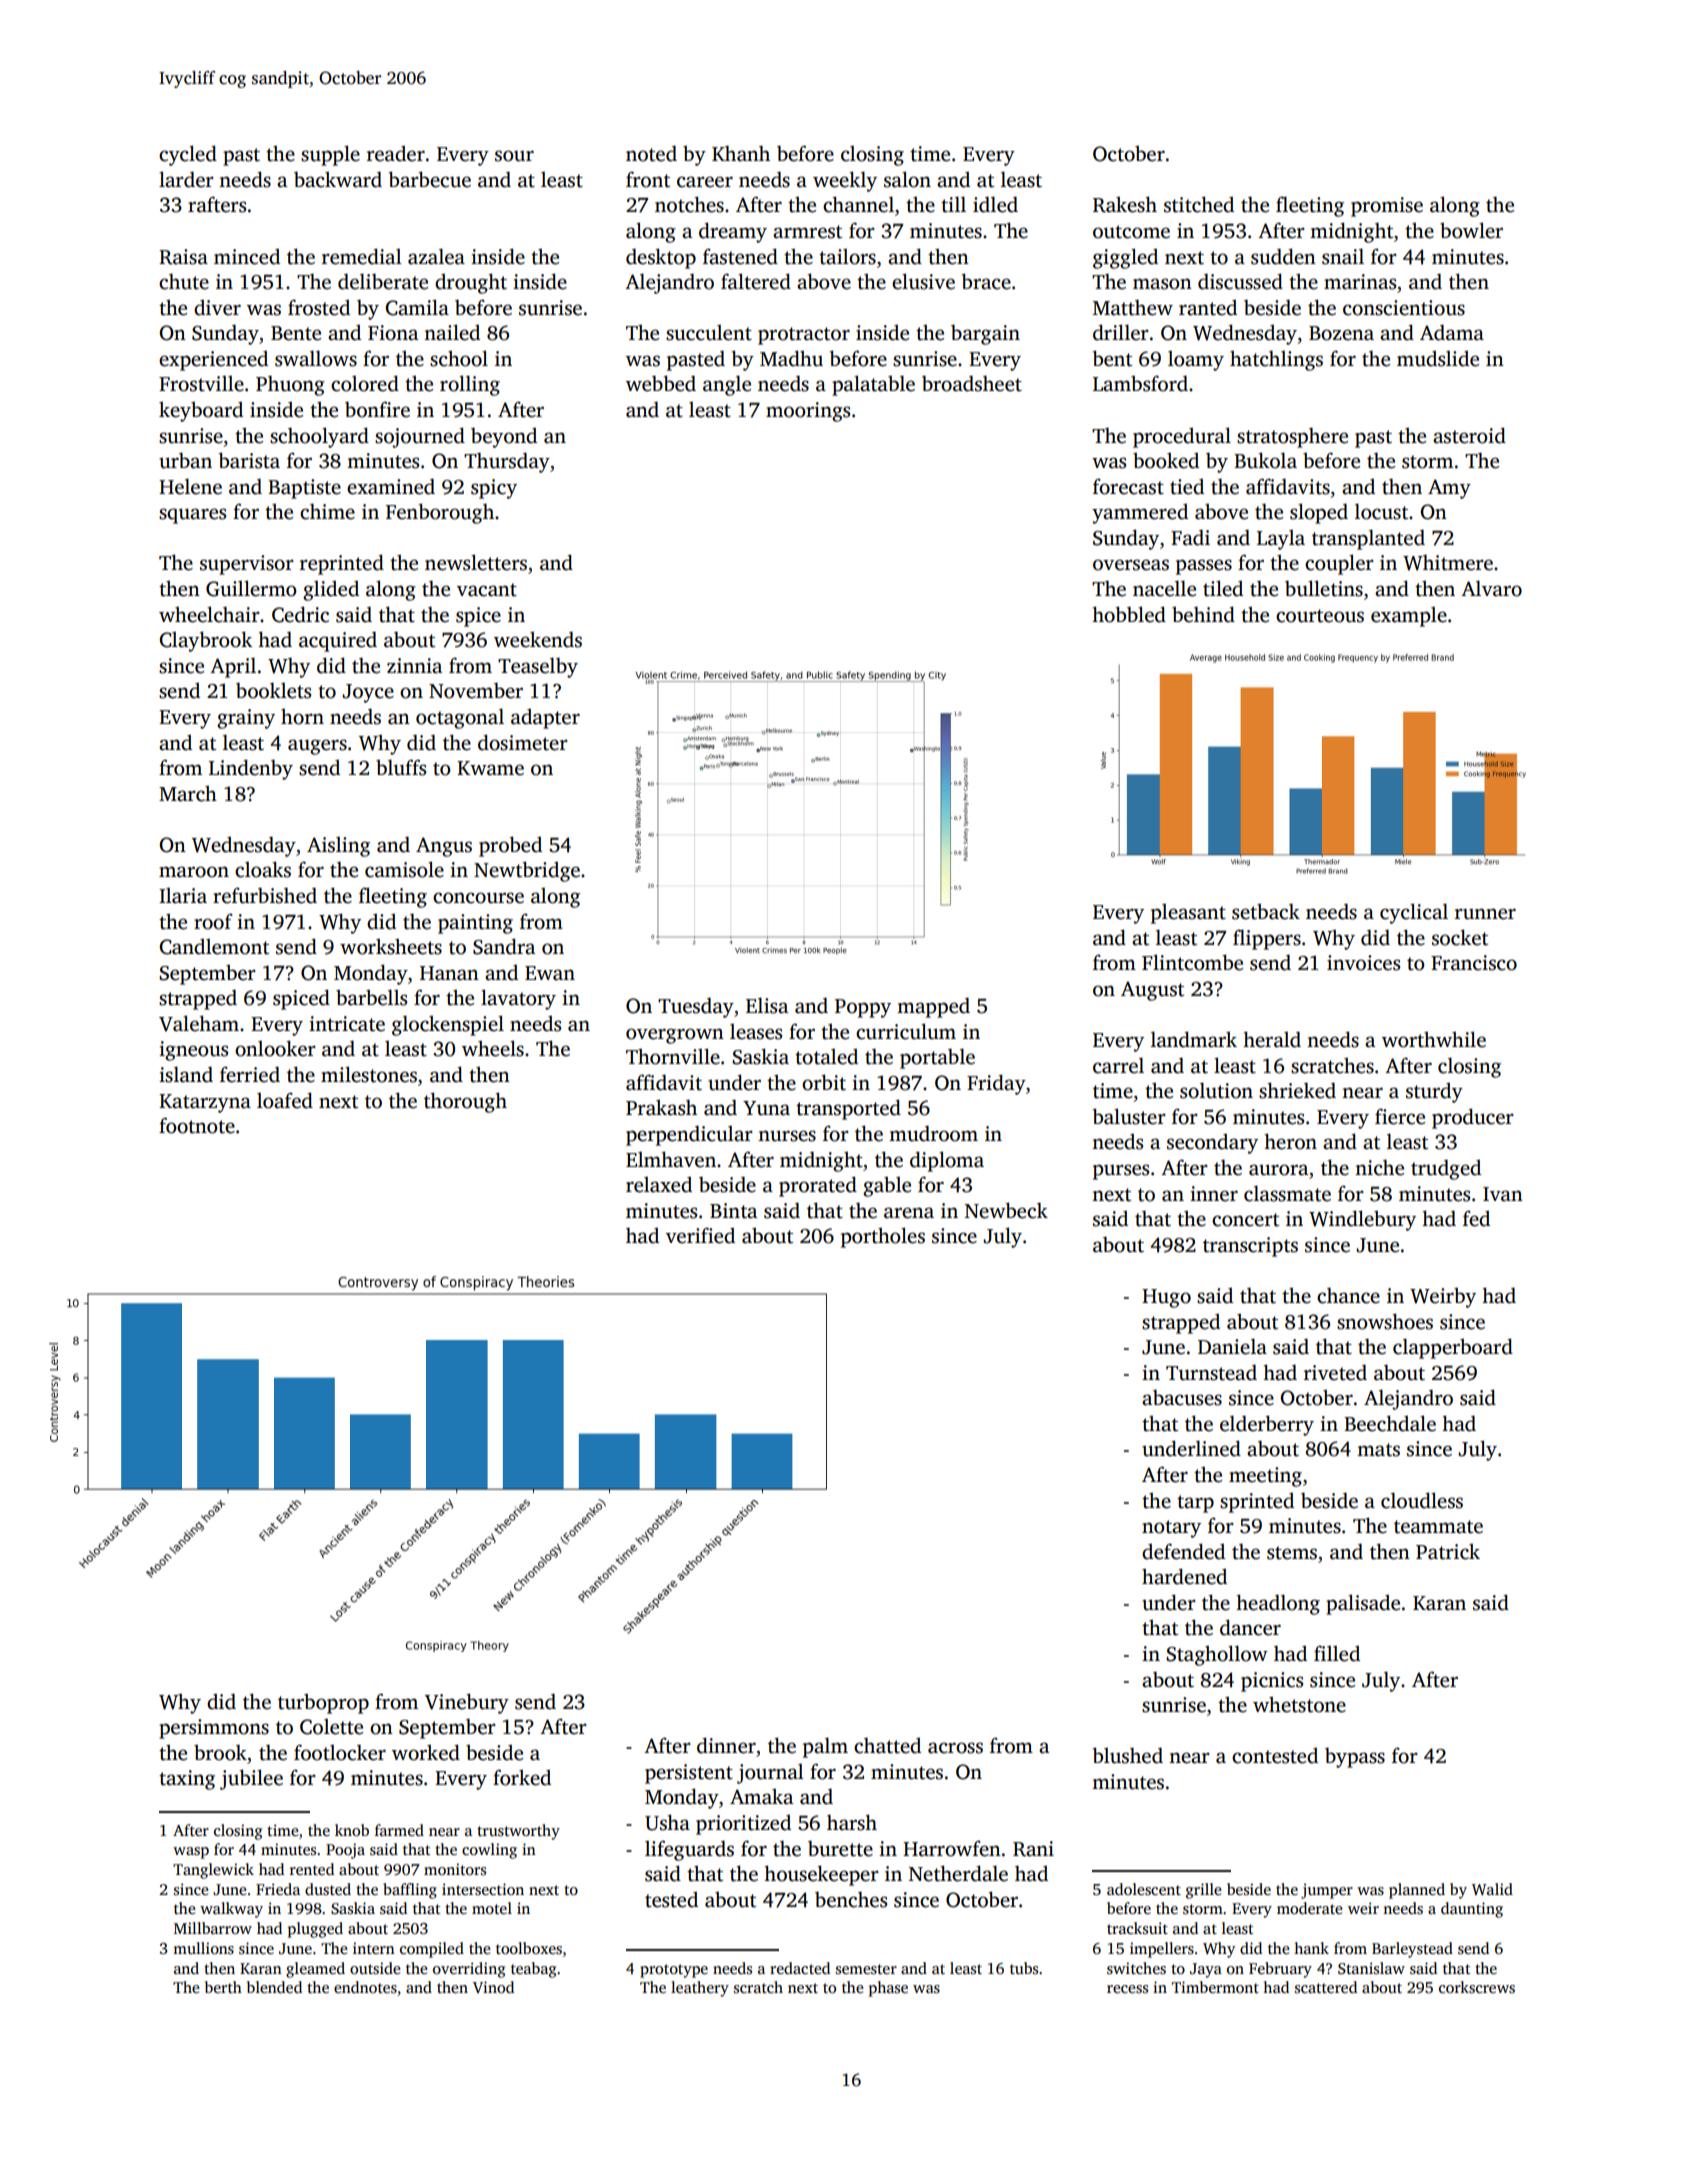 The width and height of the document is (1683, 2178). What do you see at coordinates (1199, 204) in the document?
I see `stitched` at bounding box center [1199, 204].
